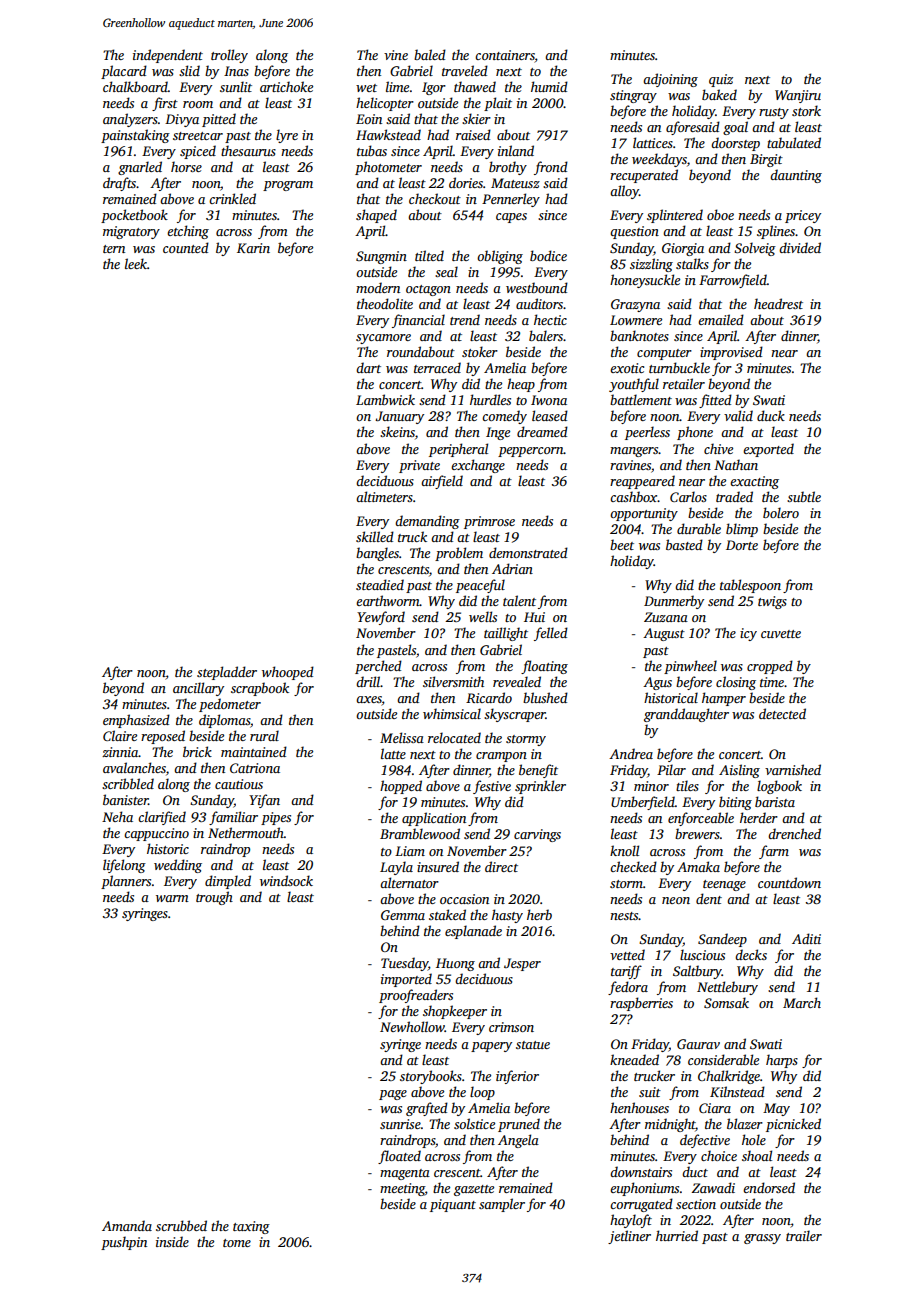 This screenshot has height=1308, width=924. Describe the element at coordinates (136, 721) in the screenshot. I see `emphasized` at that location.
